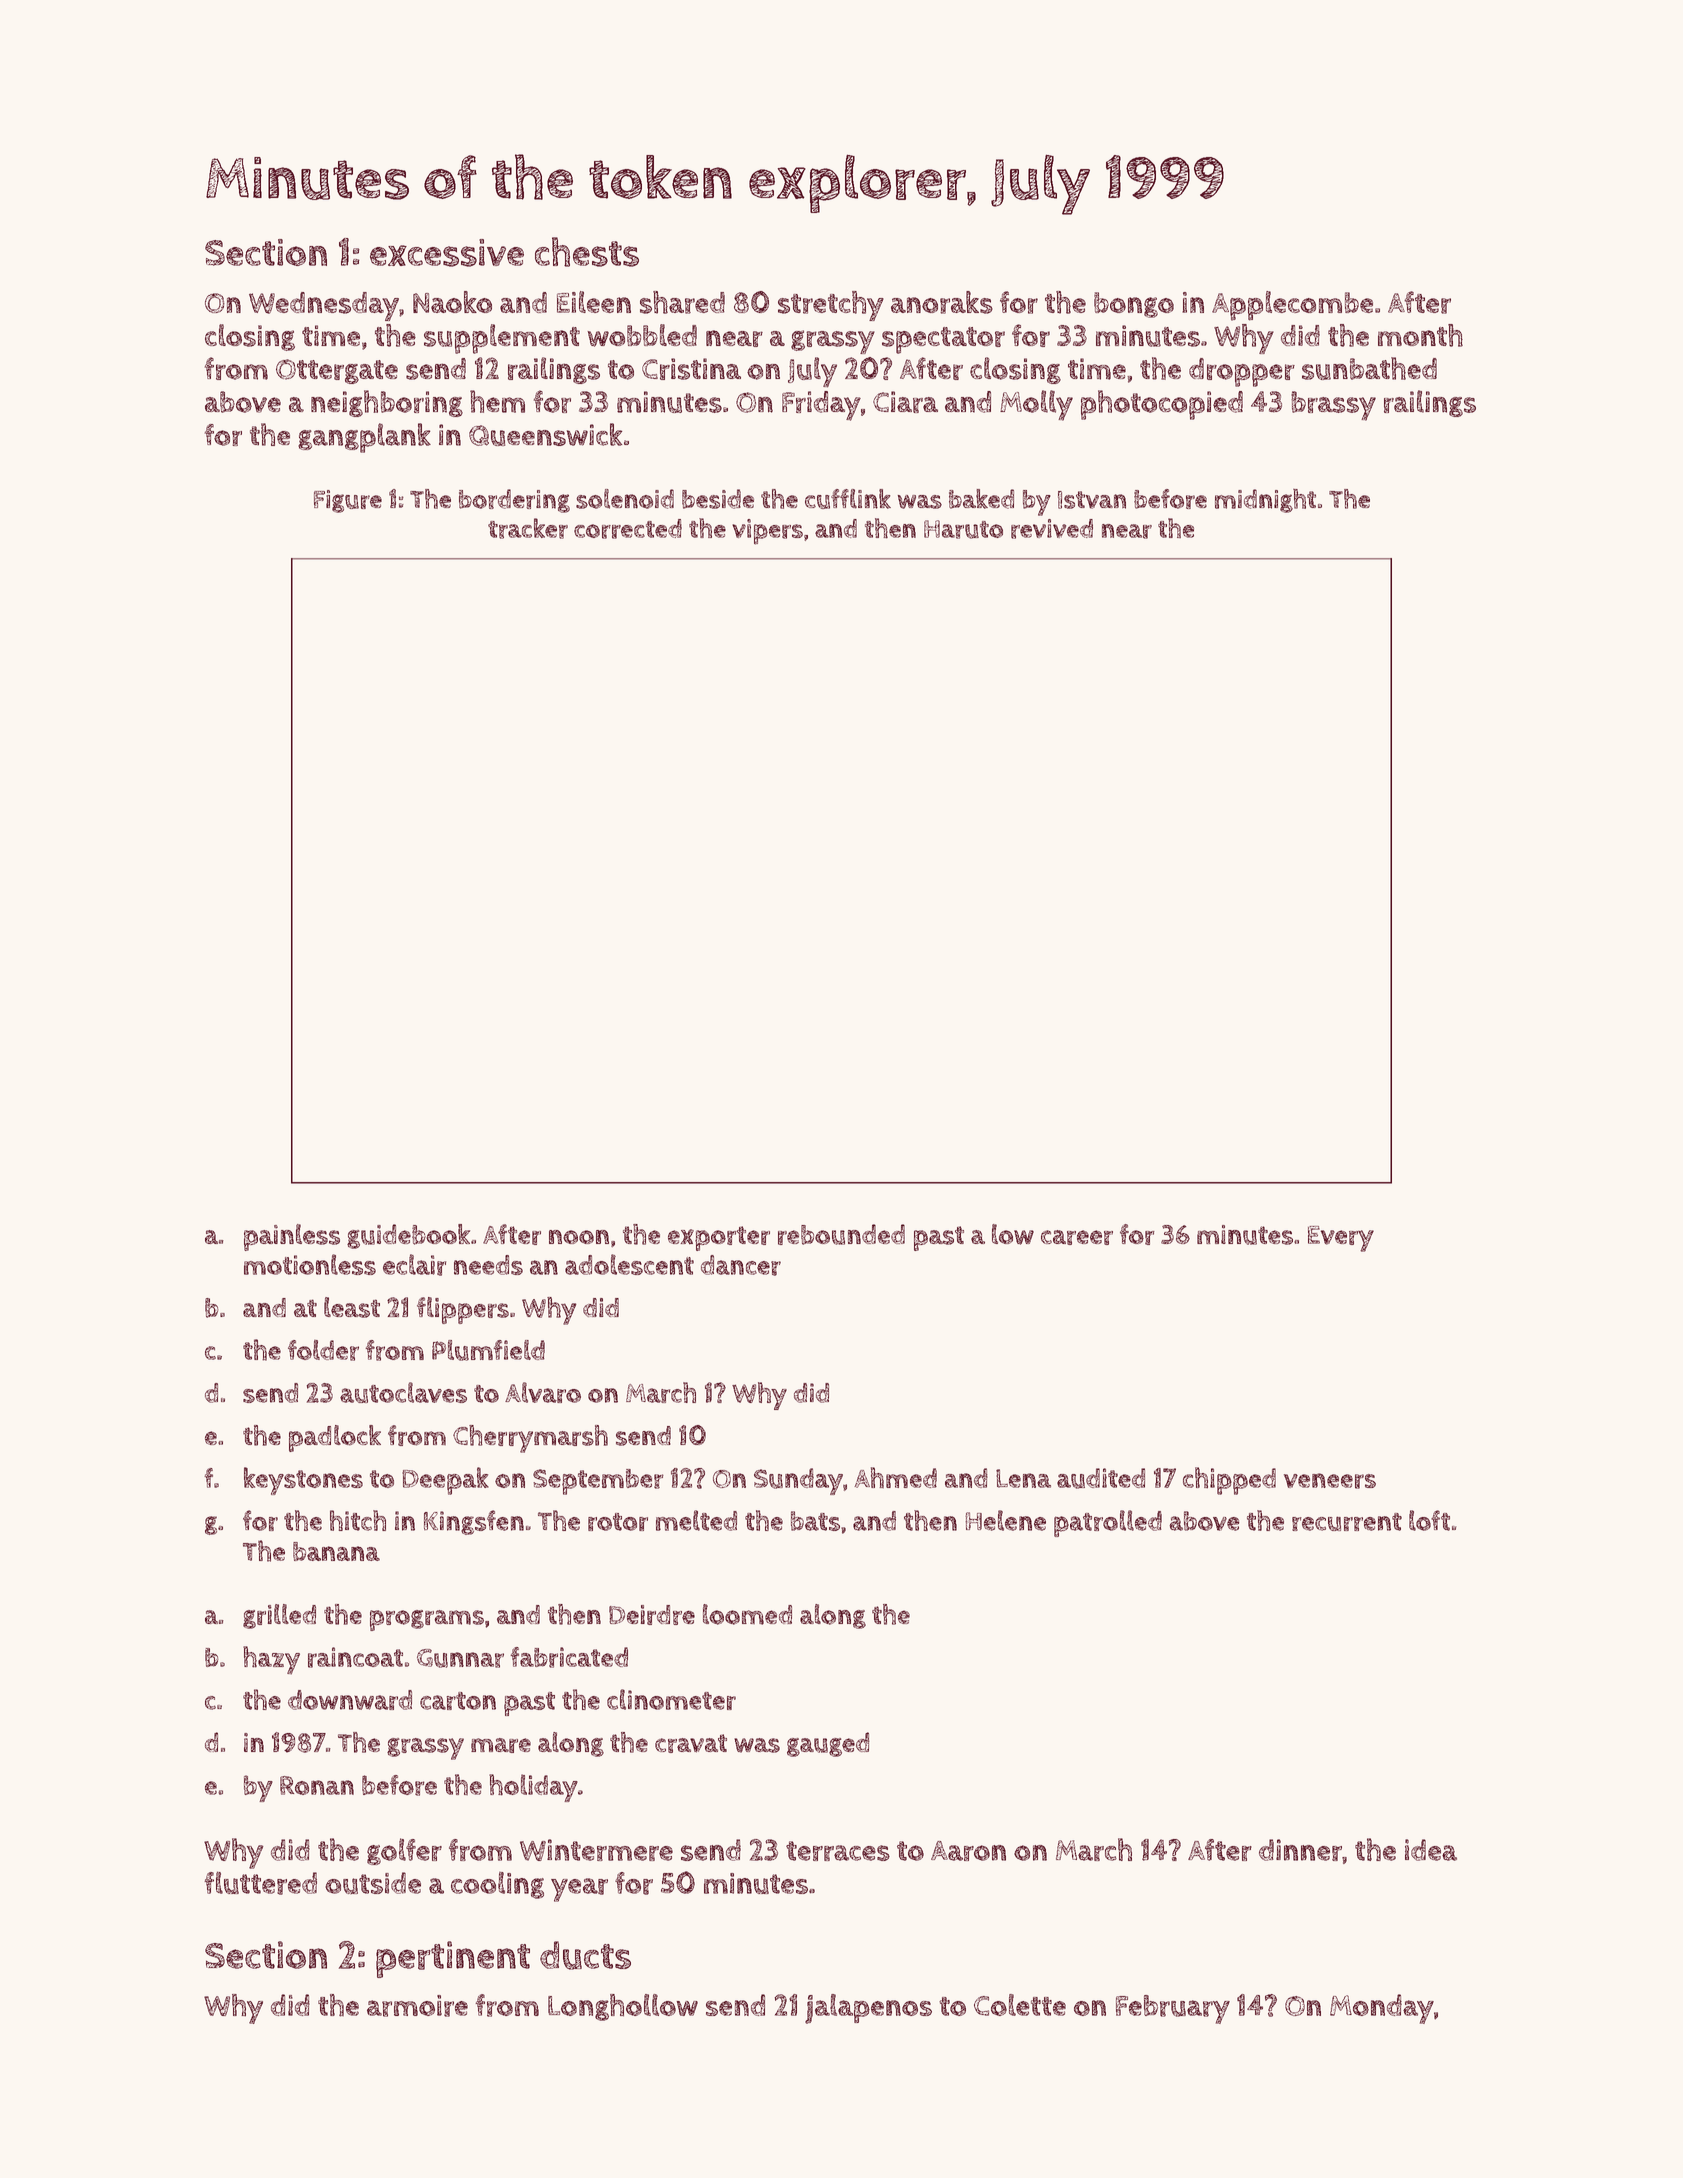  Describe the element at coordinates (1265, 501) in the screenshot. I see `midnight` at that location.
